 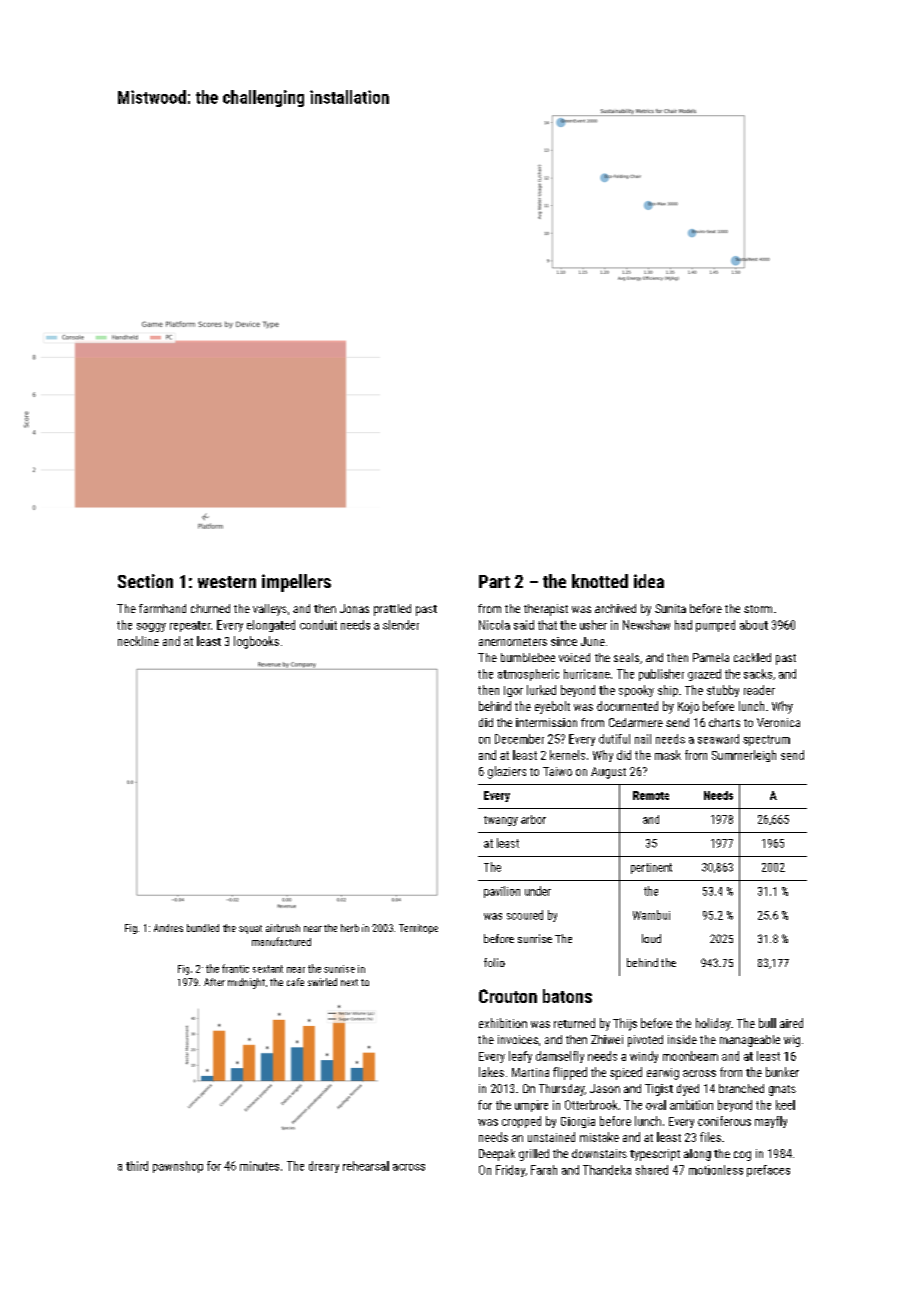 What do you see at coordinates (528, 657) in the image?
I see `bumblebee` at bounding box center [528, 657].
